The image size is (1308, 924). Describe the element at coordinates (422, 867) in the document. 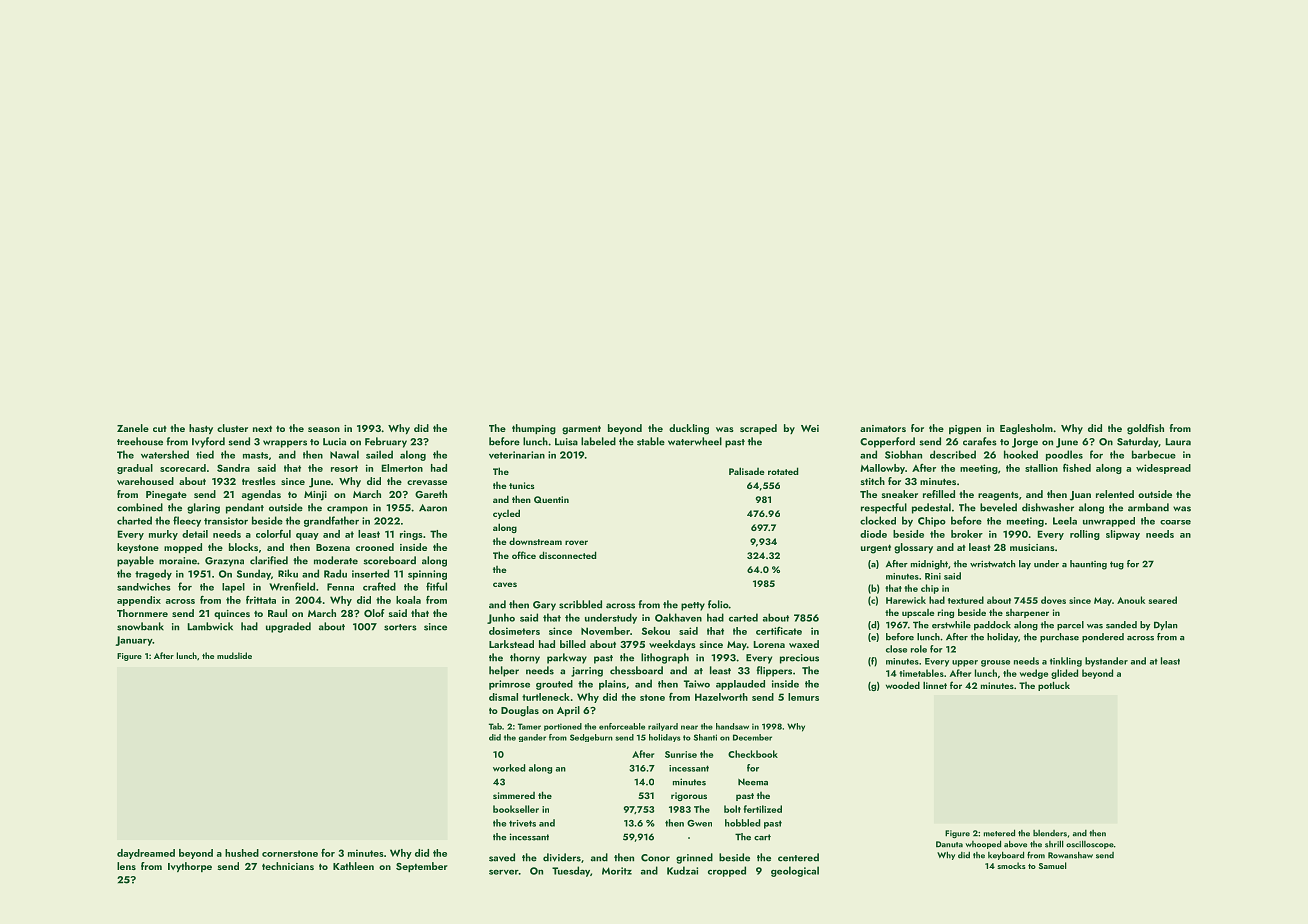

I see `September` at that location.
